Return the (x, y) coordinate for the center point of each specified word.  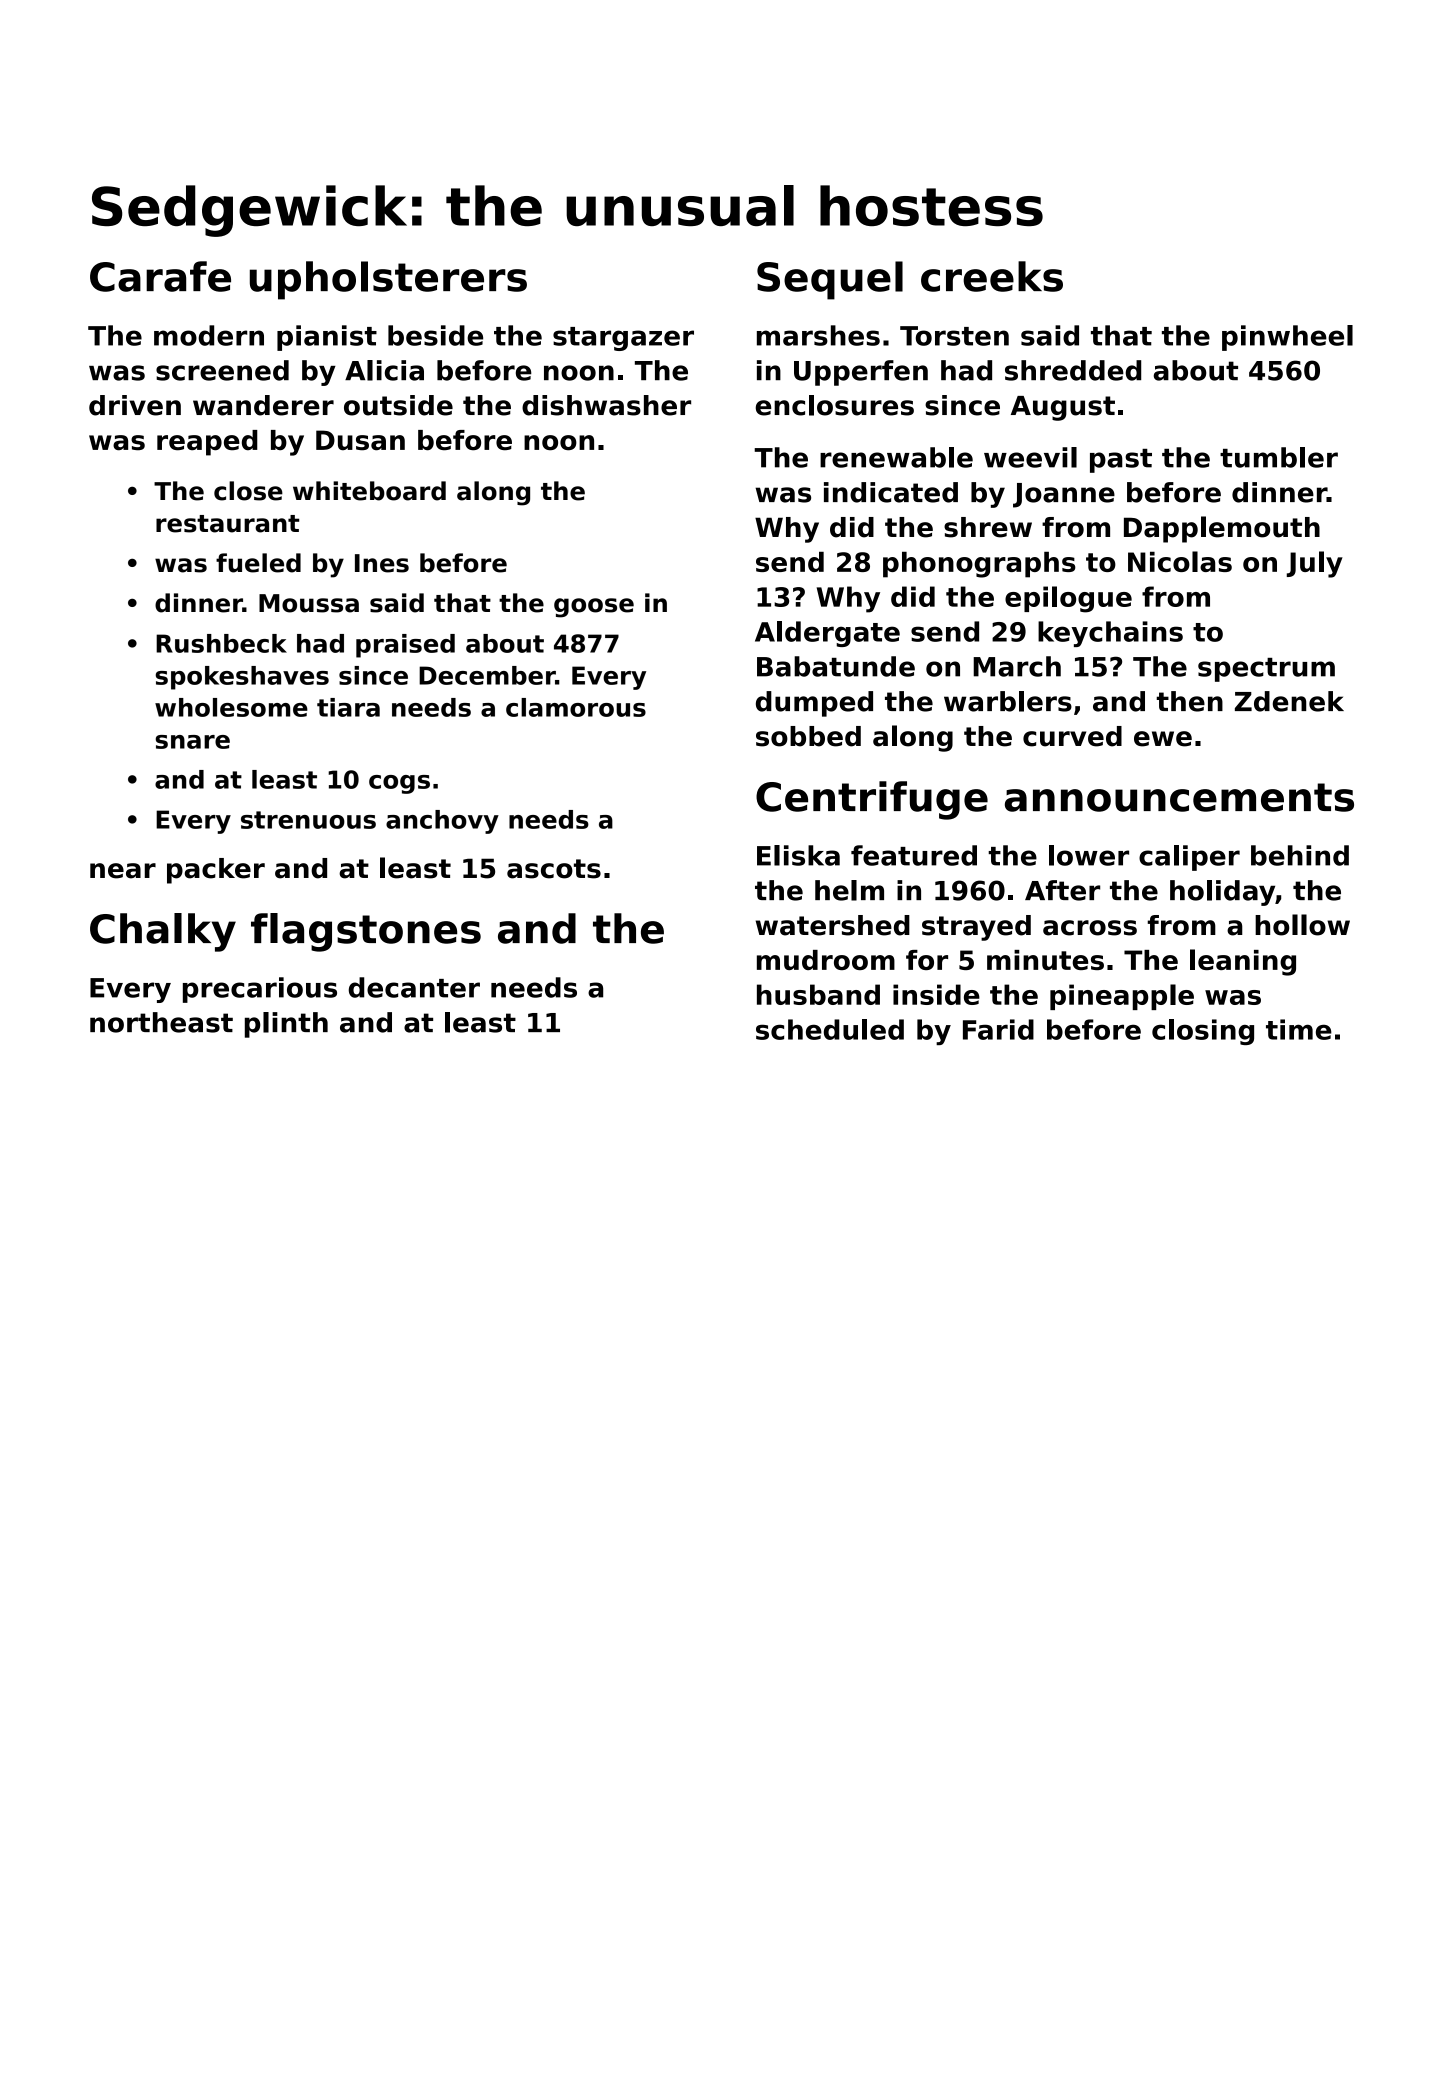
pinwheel (1287, 338)
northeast (161, 1022)
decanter (414, 987)
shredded (1073, 370)
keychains (1110, 634)
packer (216, 871)
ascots (554, 869)
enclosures (835, 405)
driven (135, 405)
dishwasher (606, 405)
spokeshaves (242, 678)
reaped (207, 443)
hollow (1302, 925)
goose (594, 608)
